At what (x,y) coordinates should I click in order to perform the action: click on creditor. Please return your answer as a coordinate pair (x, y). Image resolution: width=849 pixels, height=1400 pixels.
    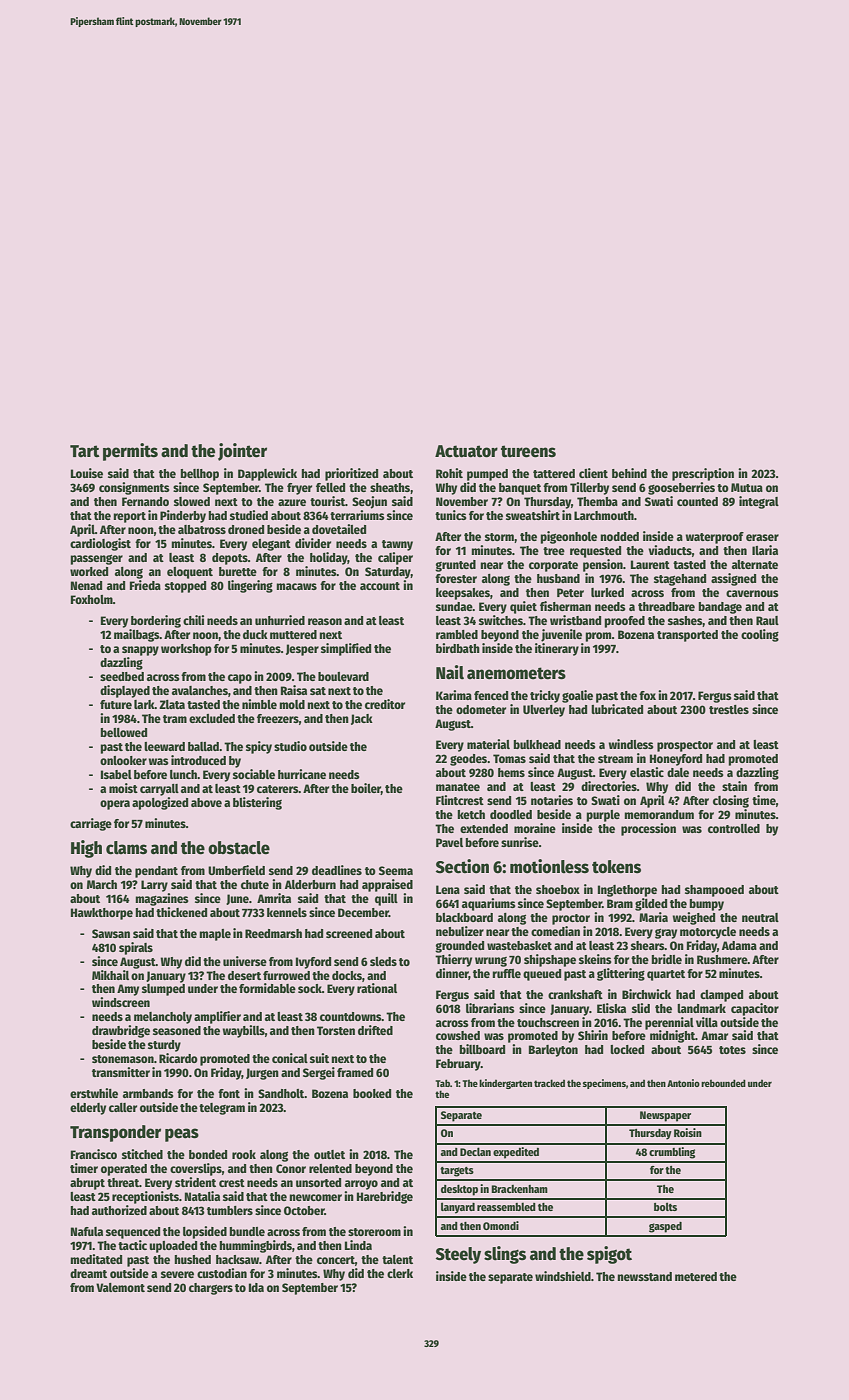
    Looking at the image, I should click on (385, 704).
